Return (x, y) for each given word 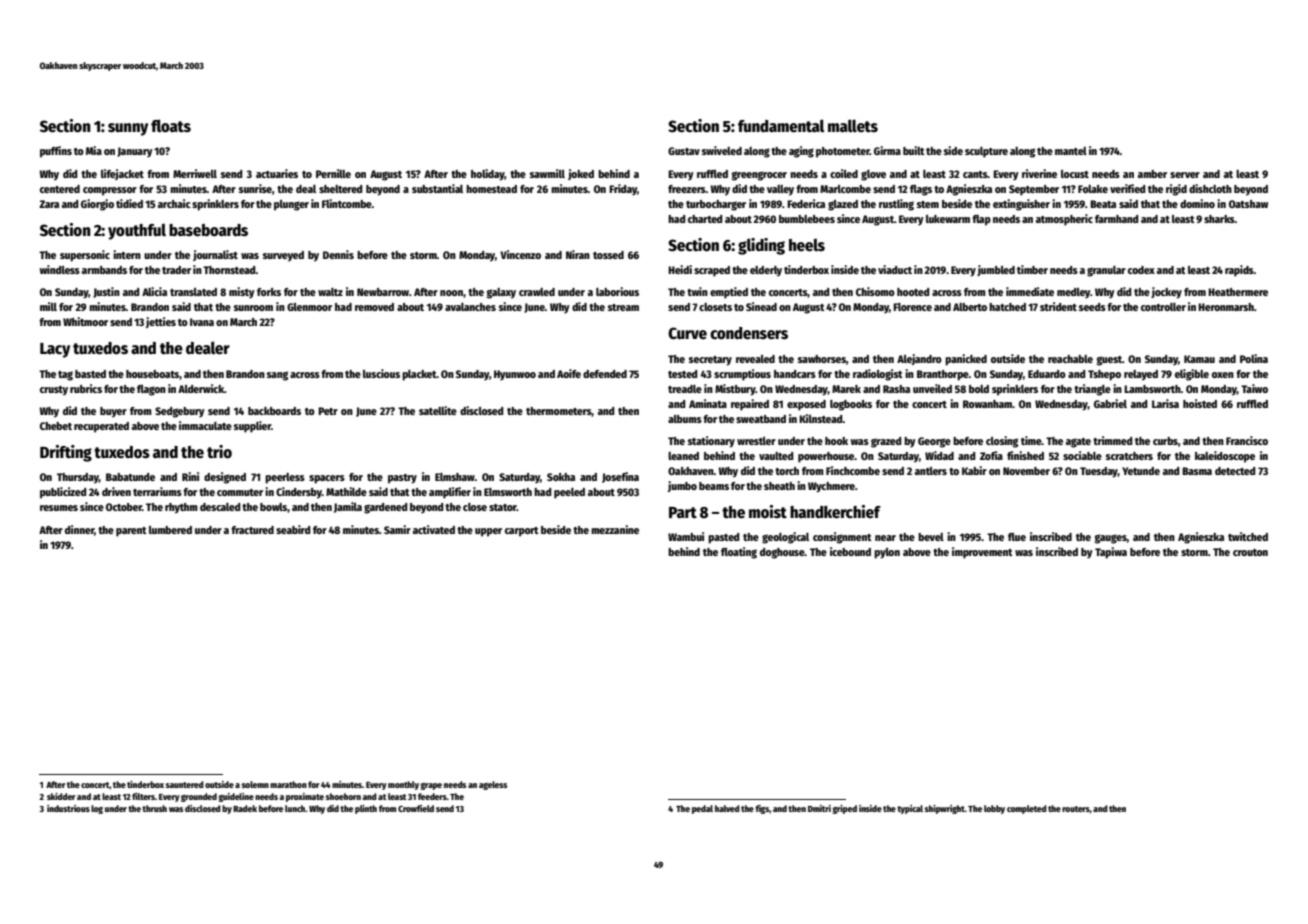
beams (714, 486)
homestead (491, 189)
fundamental (781, 125)
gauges (1111, 539)
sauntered (185, 784)
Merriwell (195, 173)
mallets (853, 125)
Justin (106, 292)
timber (1032, 269)
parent (131, 532)
